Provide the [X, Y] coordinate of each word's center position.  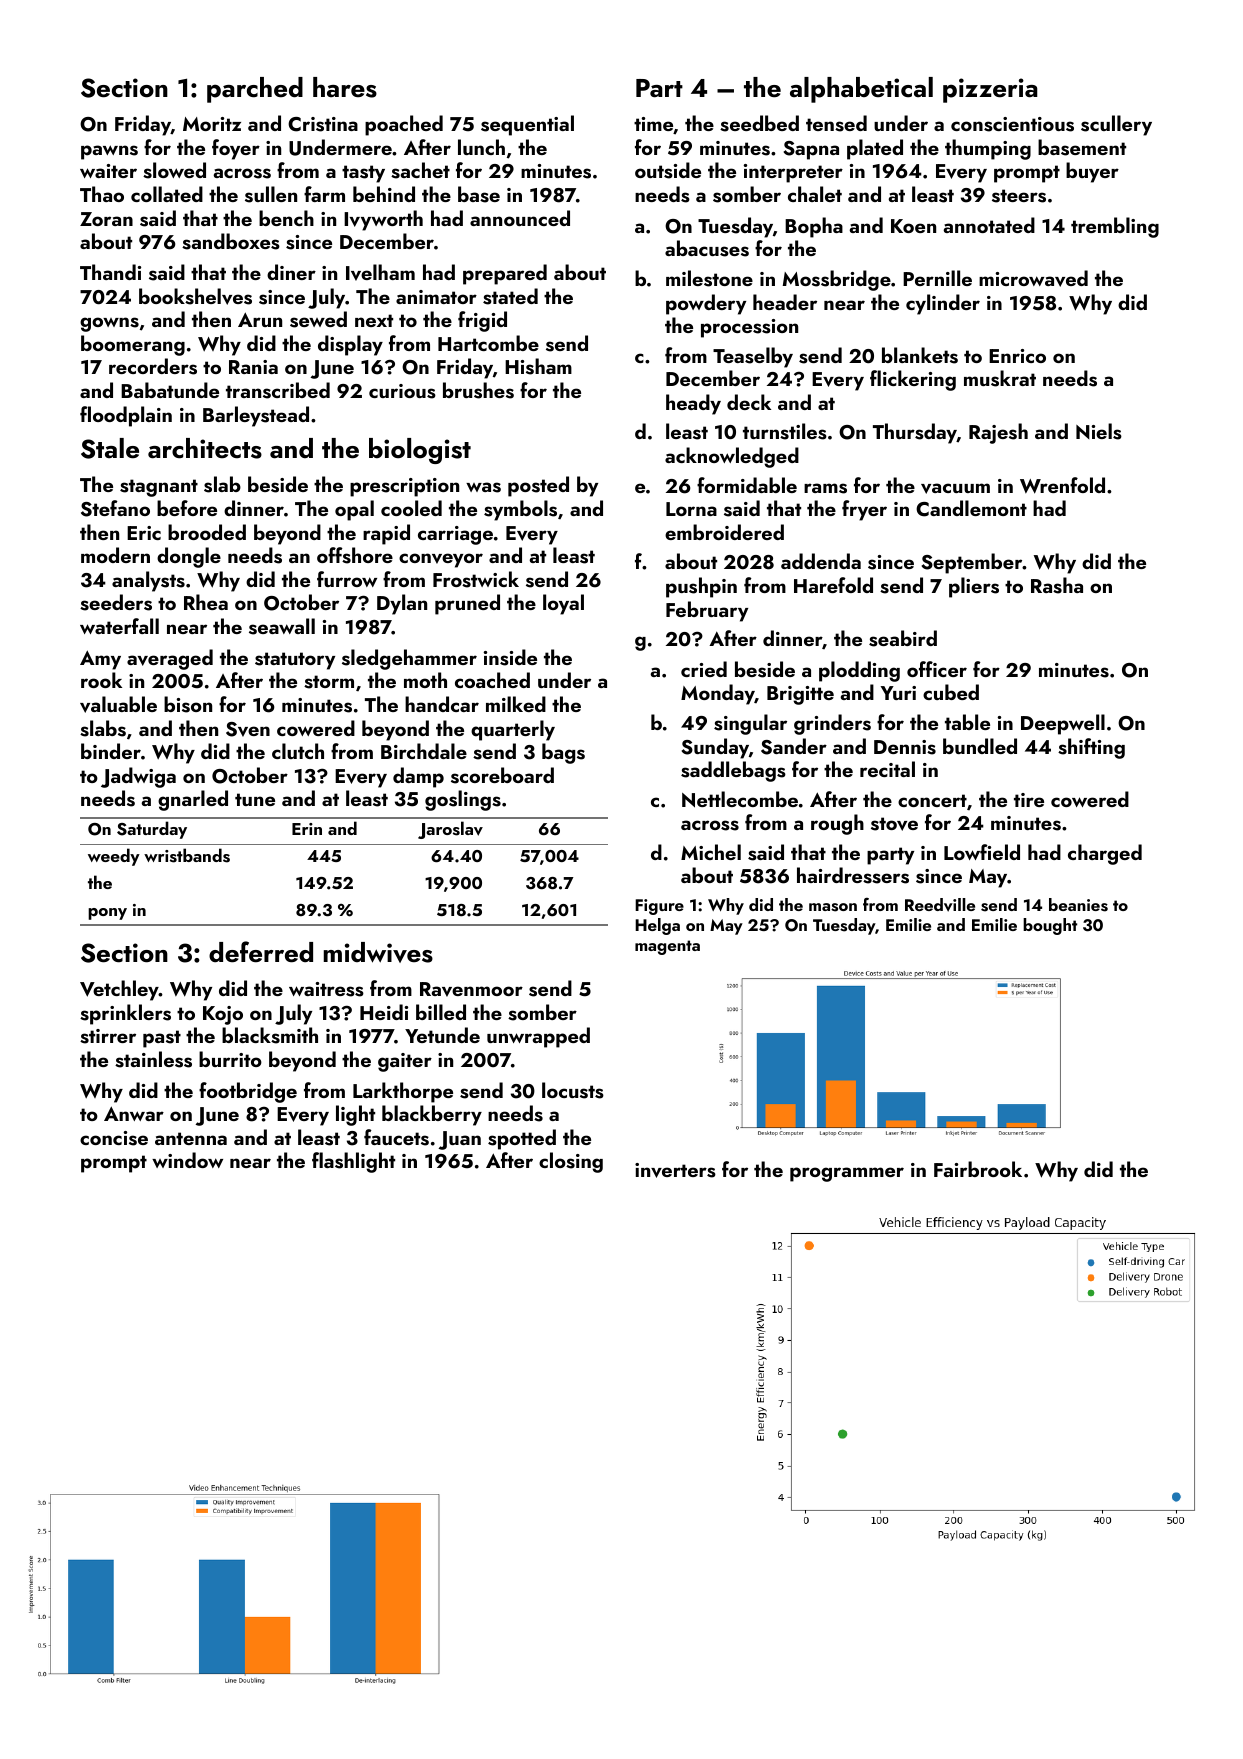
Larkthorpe [403, 1092]
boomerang [133, 345]
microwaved [1033, 278]
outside [668, 170]
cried [704, 669]
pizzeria [990, 90]
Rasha [1057, 585]
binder [111, 751]
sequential [527, 125]
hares [345, 87]
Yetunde [442, 1035]
